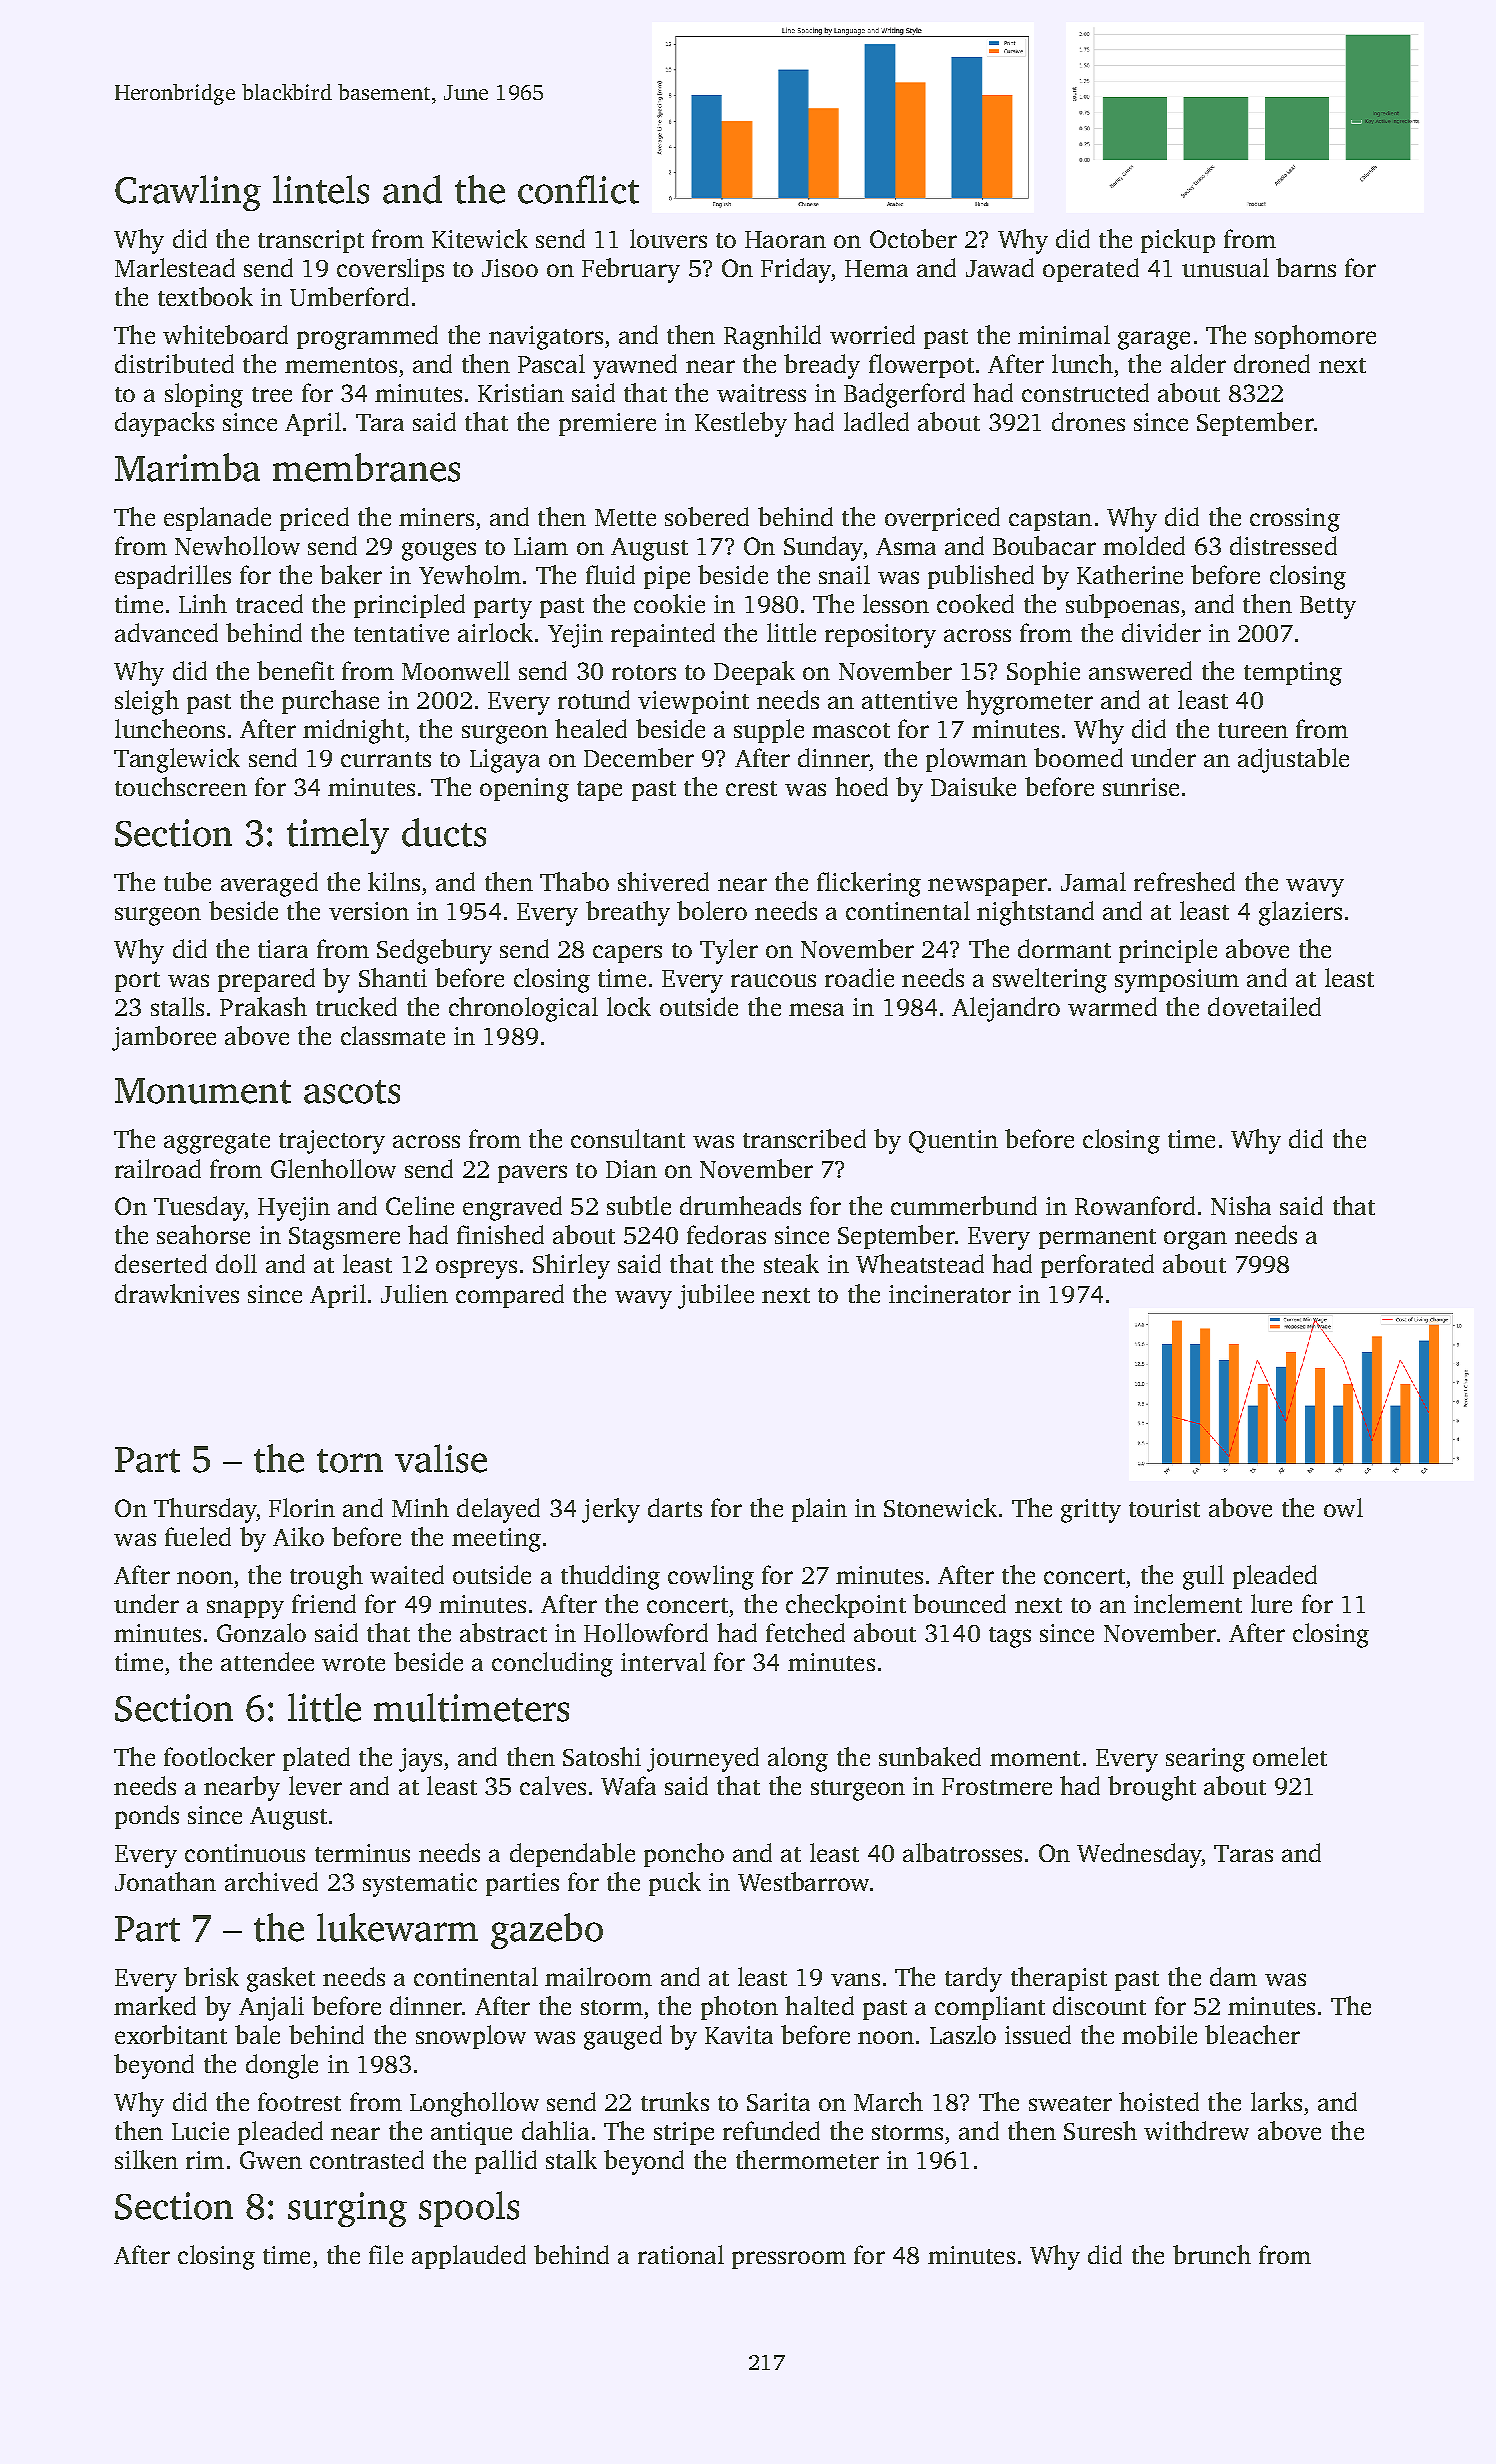  I want to click on file, so click(386, 2254).
